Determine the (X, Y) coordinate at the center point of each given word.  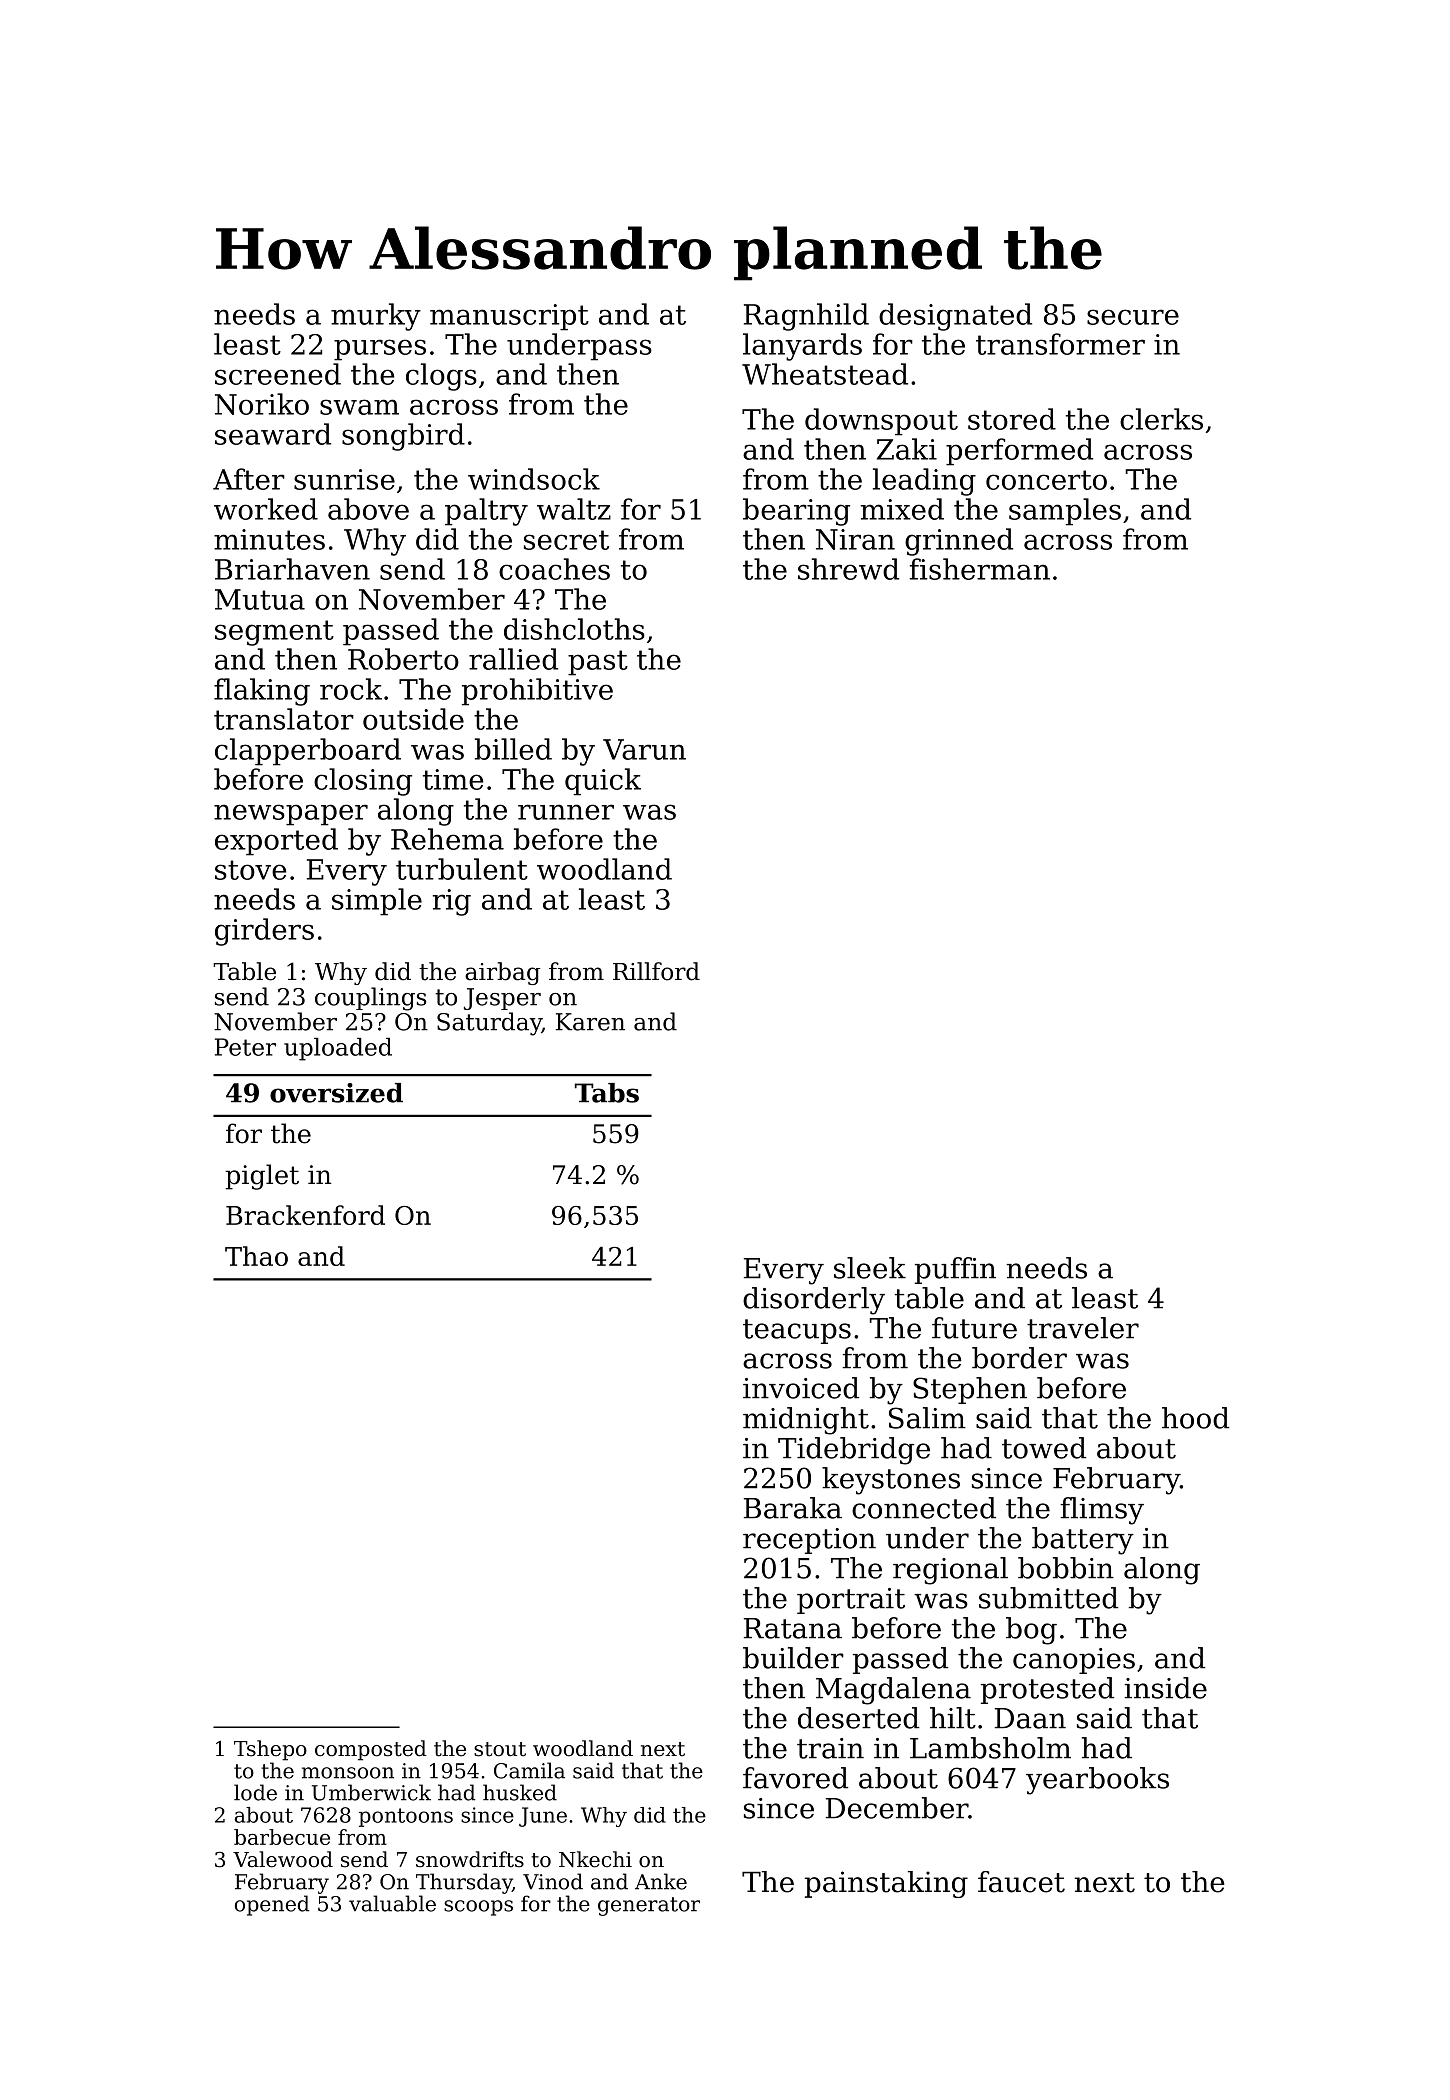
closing (363, 782)
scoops (478, 1908)
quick (603, 782)
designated (955, 317)
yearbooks (1097, 1781)
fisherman (980, 569)
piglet (262, 1177)
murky (376, 317)
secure (1133, 317)
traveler (1083, 1328)
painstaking (886, 1884)
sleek (870, 1268)
